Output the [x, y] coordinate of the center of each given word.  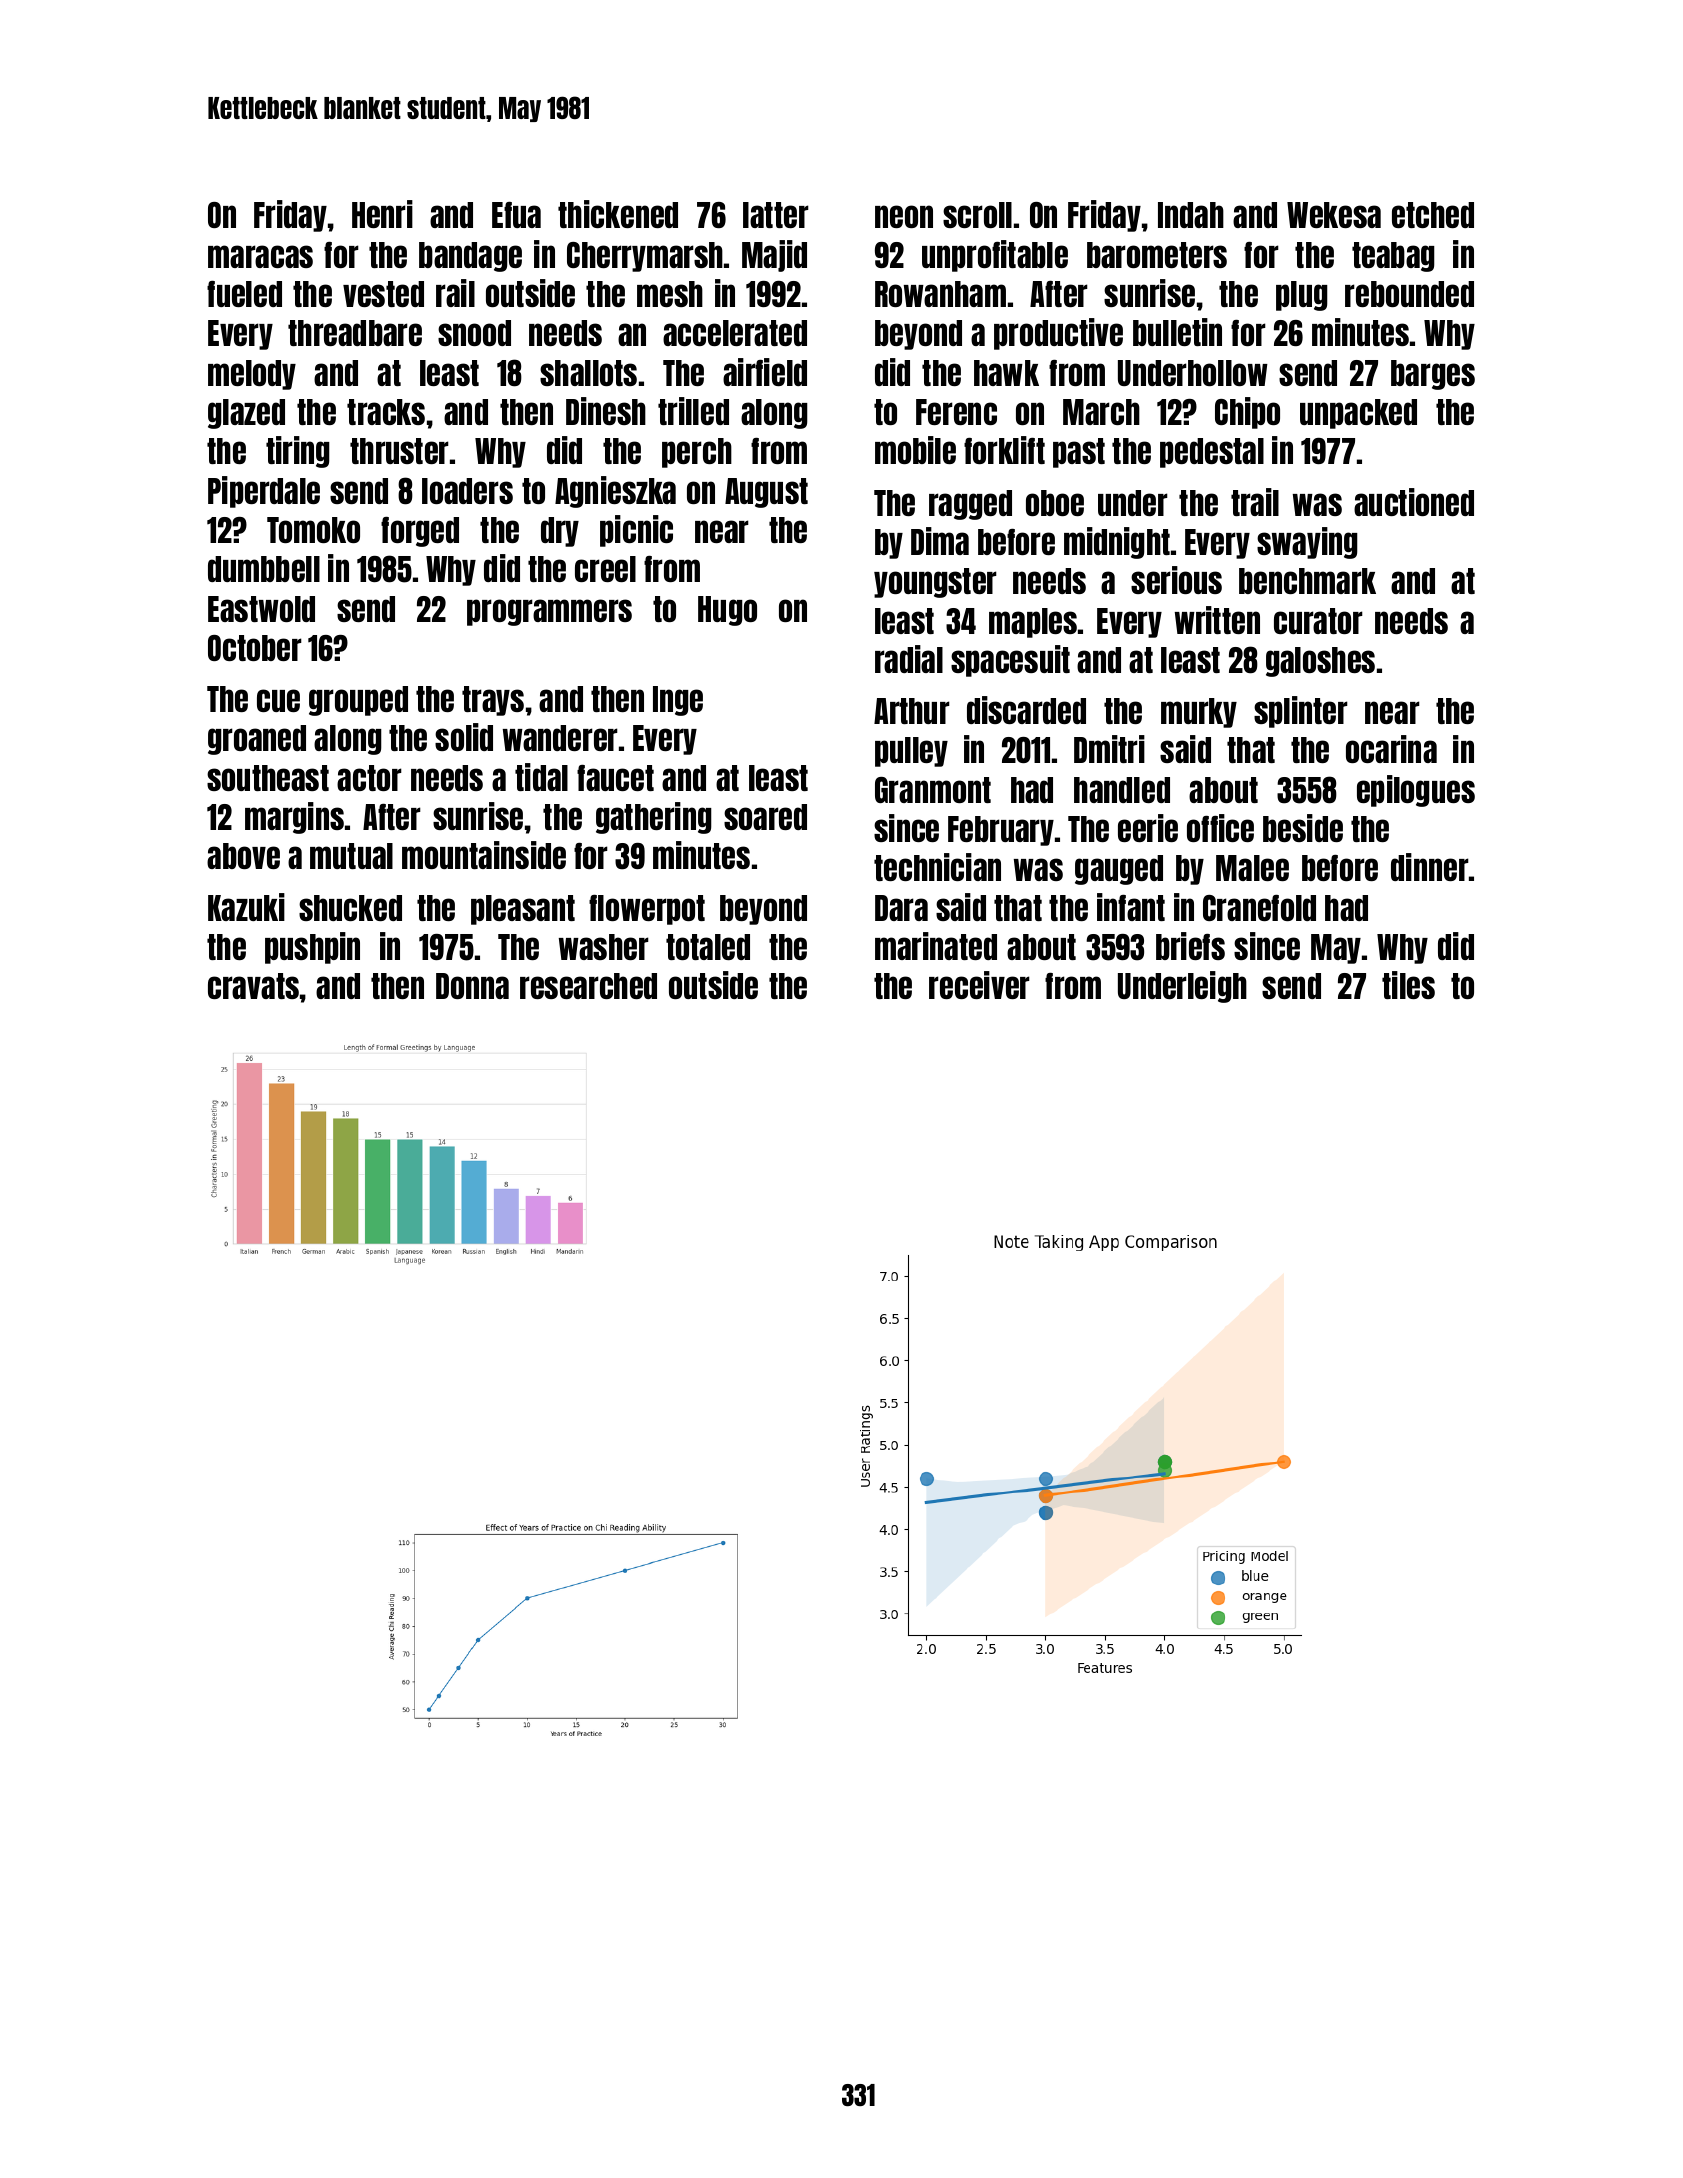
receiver [979, 985]
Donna [472, 986]
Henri [382, 214]
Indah [1191, 215]
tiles [1408, 985]
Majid [774, 256]
